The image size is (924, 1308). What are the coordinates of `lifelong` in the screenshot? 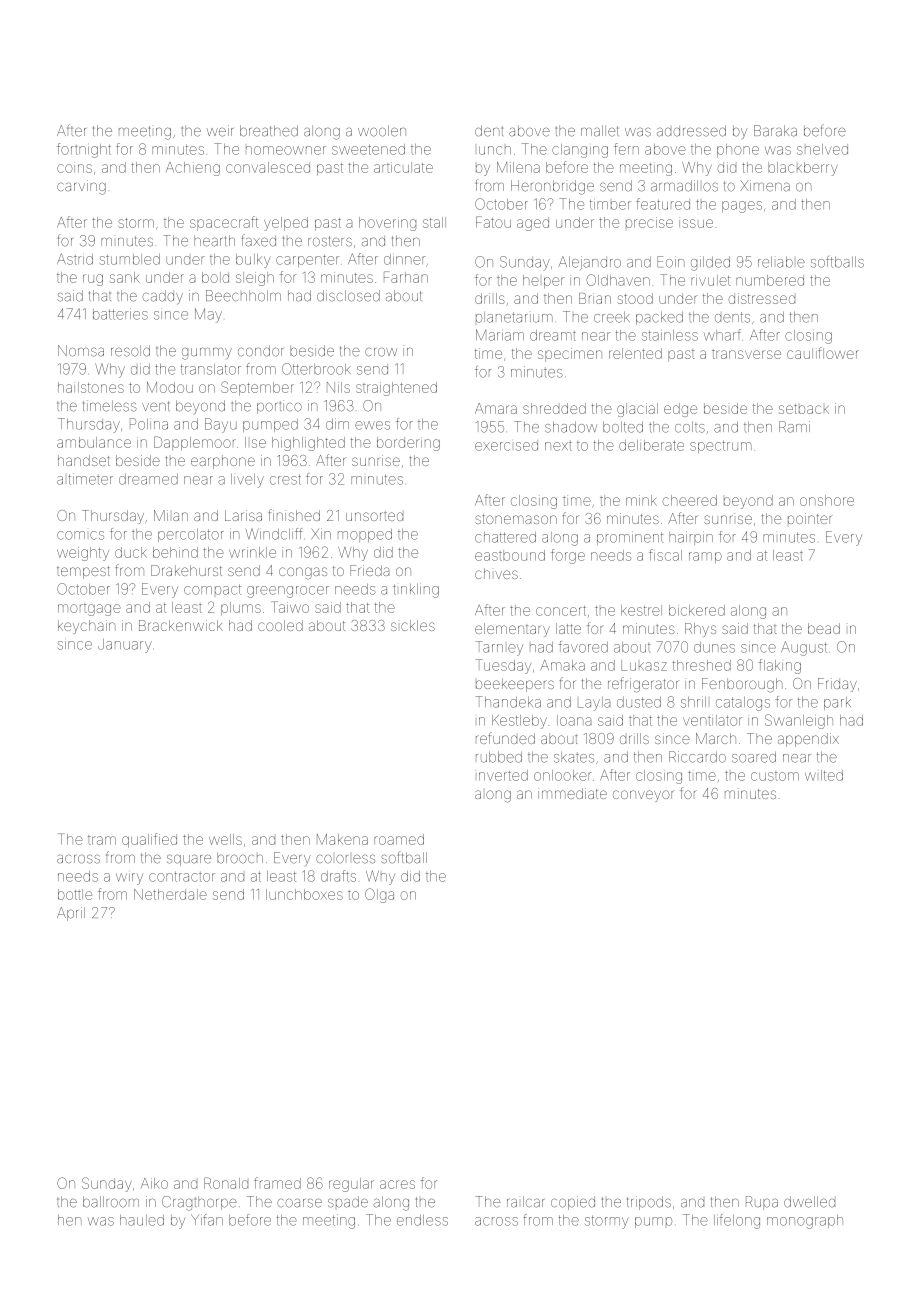 It's located at (737, 1221).
